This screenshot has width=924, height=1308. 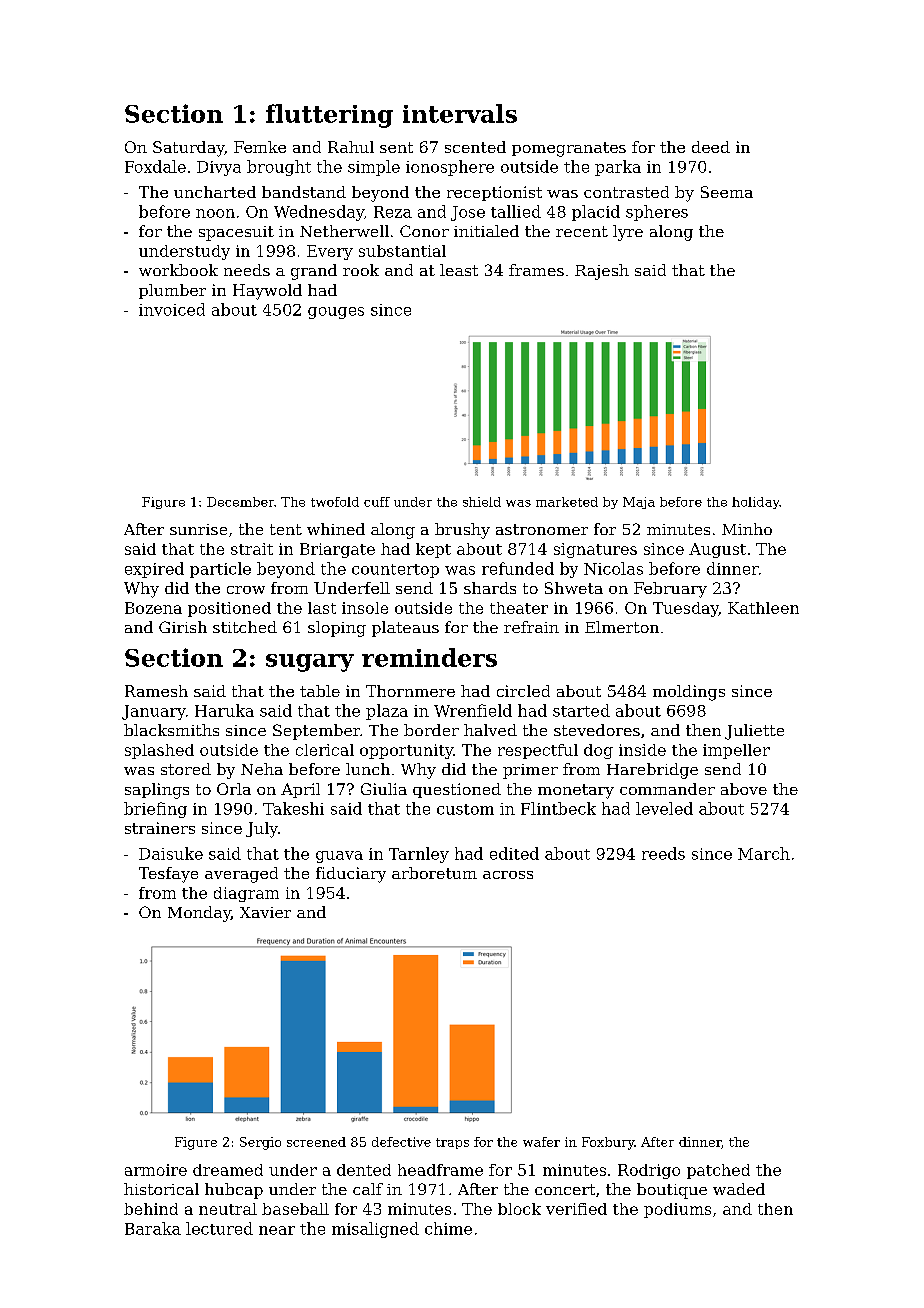 I want to click on averaged, so click(x=241, y=875).
